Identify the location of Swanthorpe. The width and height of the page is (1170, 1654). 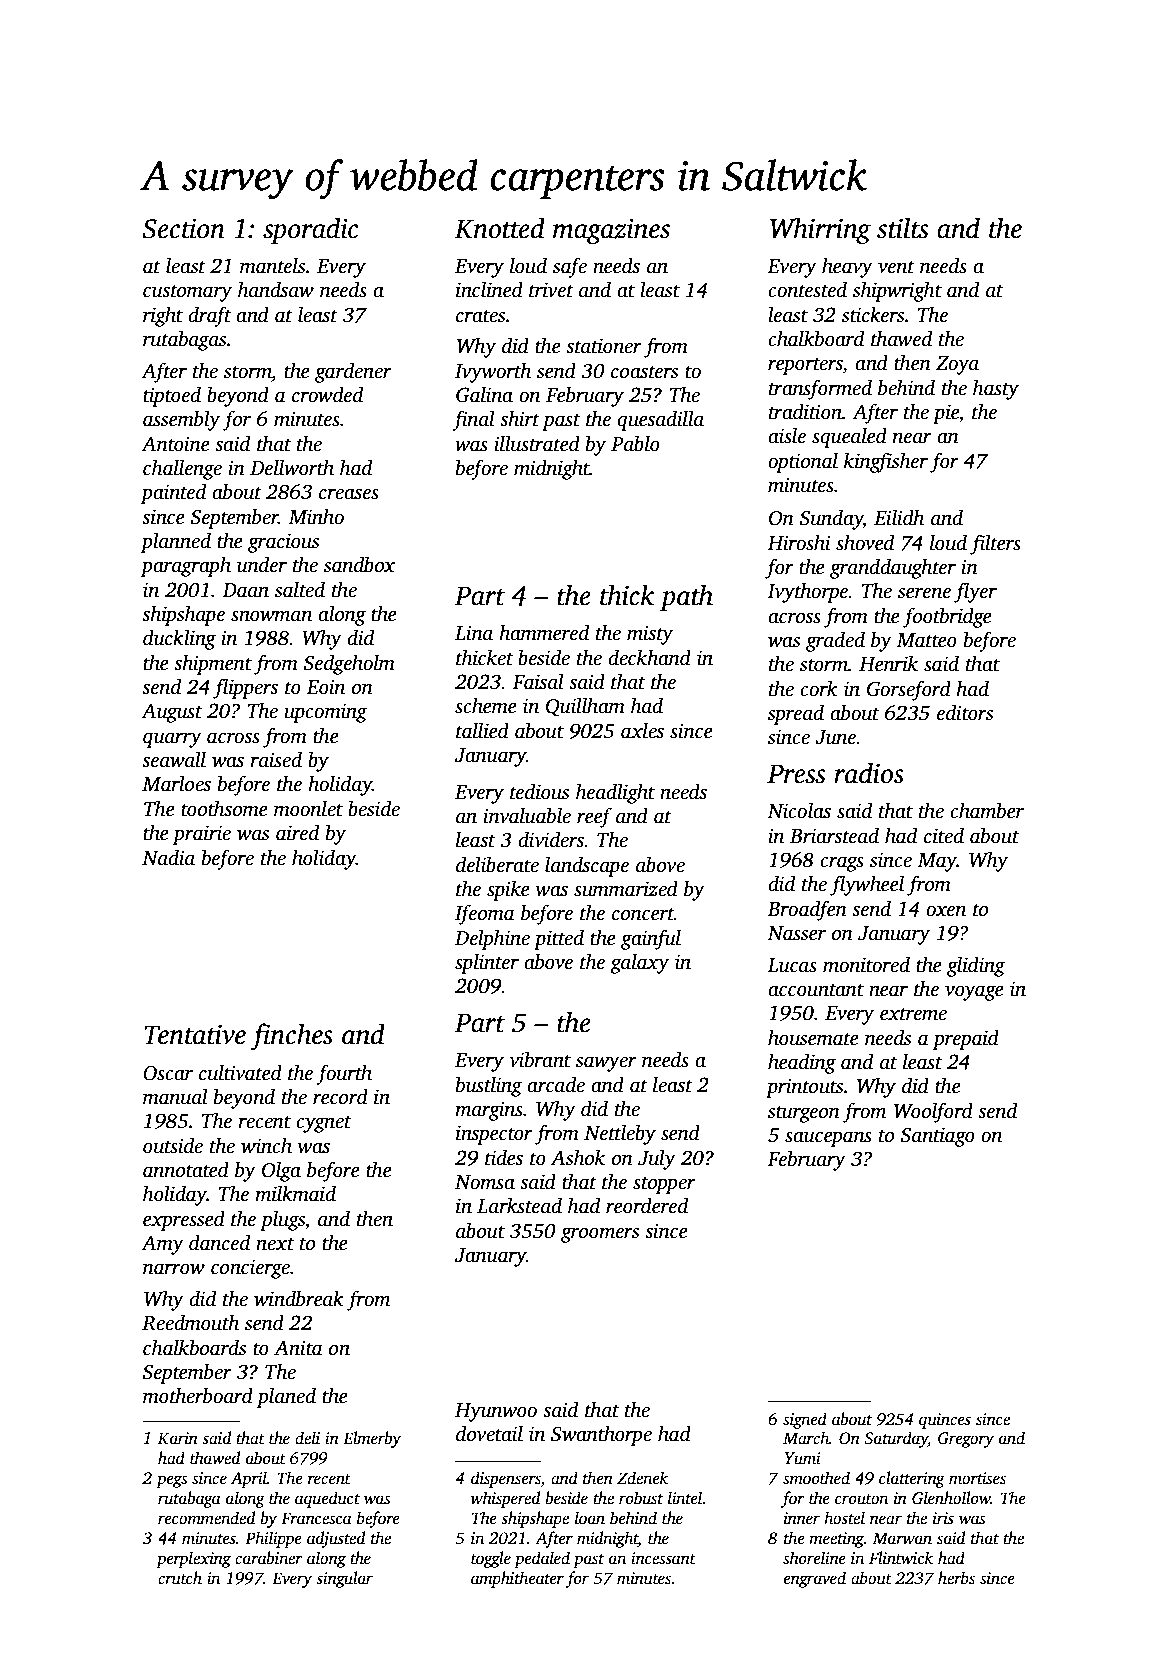
(601, 1435).
